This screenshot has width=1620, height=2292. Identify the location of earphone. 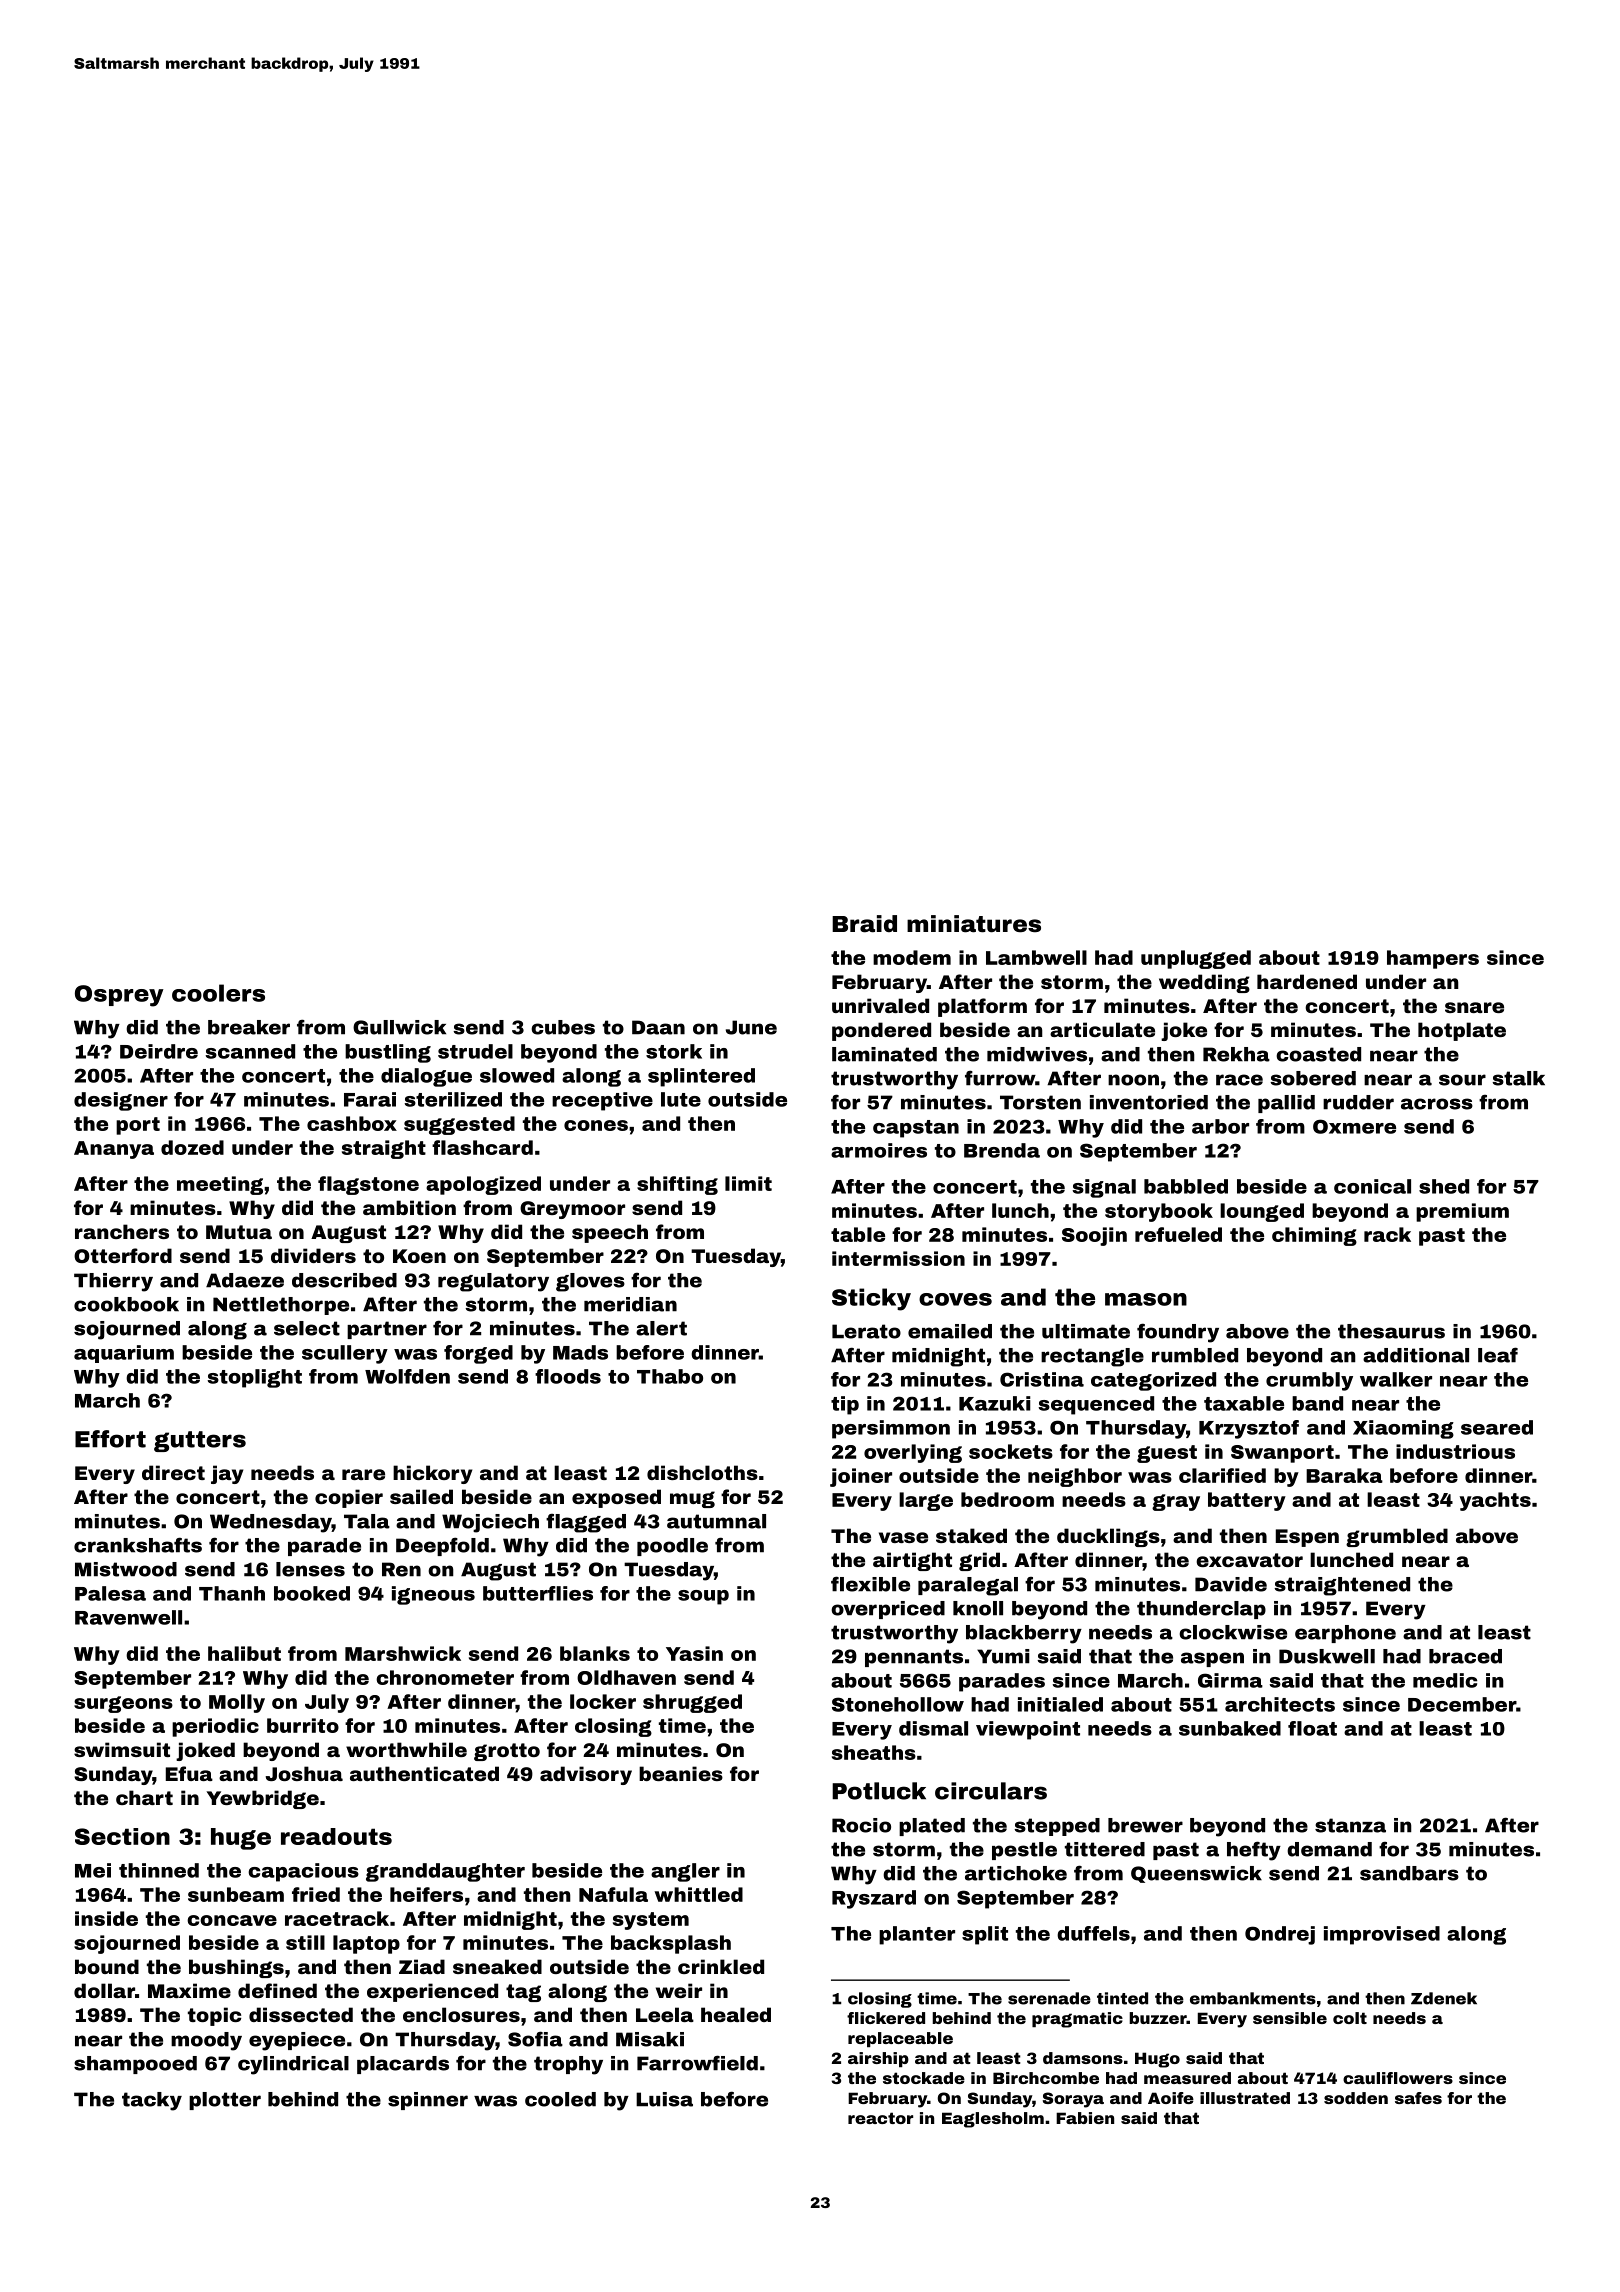
(1345, 1634).
